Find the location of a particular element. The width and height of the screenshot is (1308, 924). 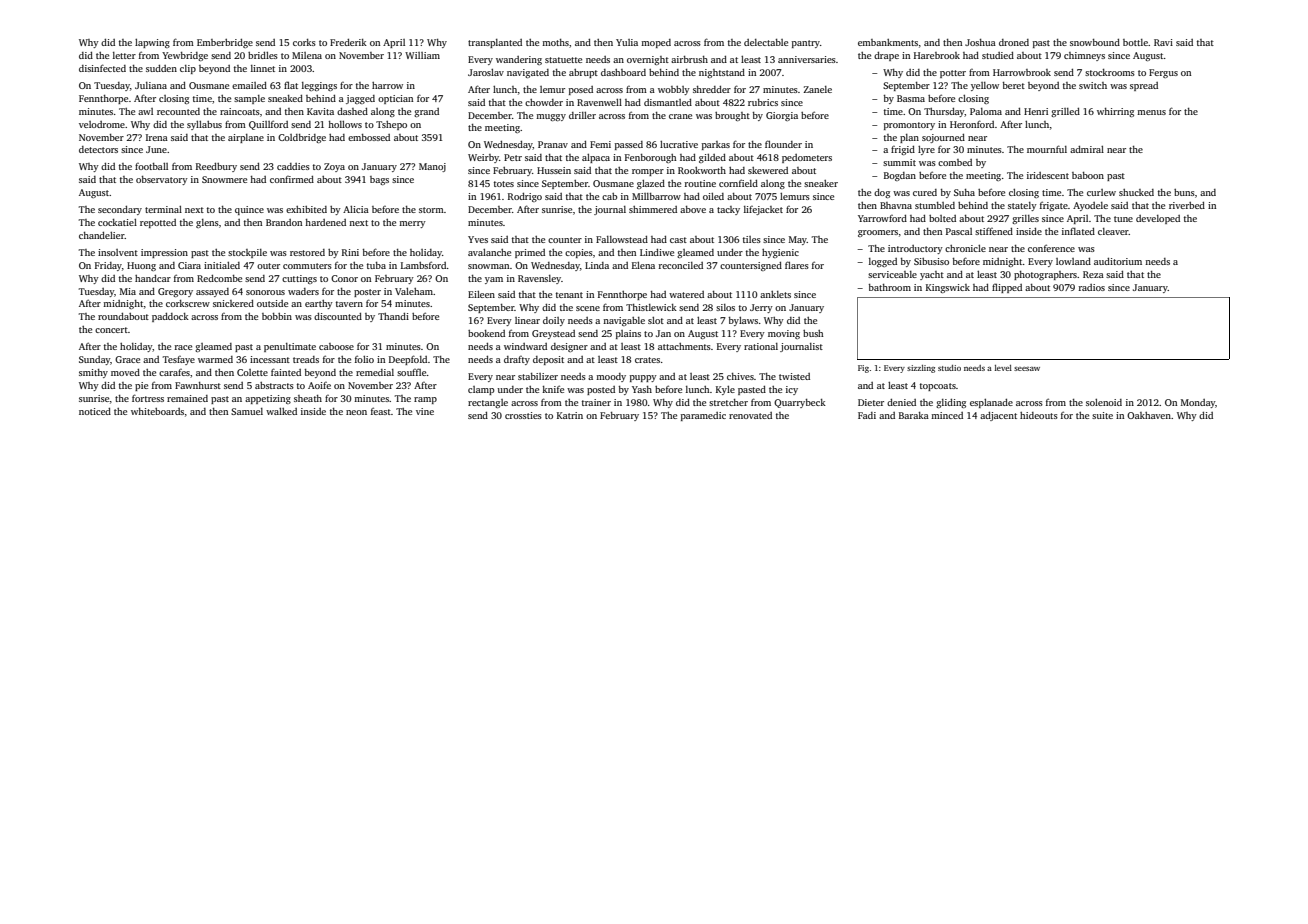

menus is located at coordinates (1151, 112).
